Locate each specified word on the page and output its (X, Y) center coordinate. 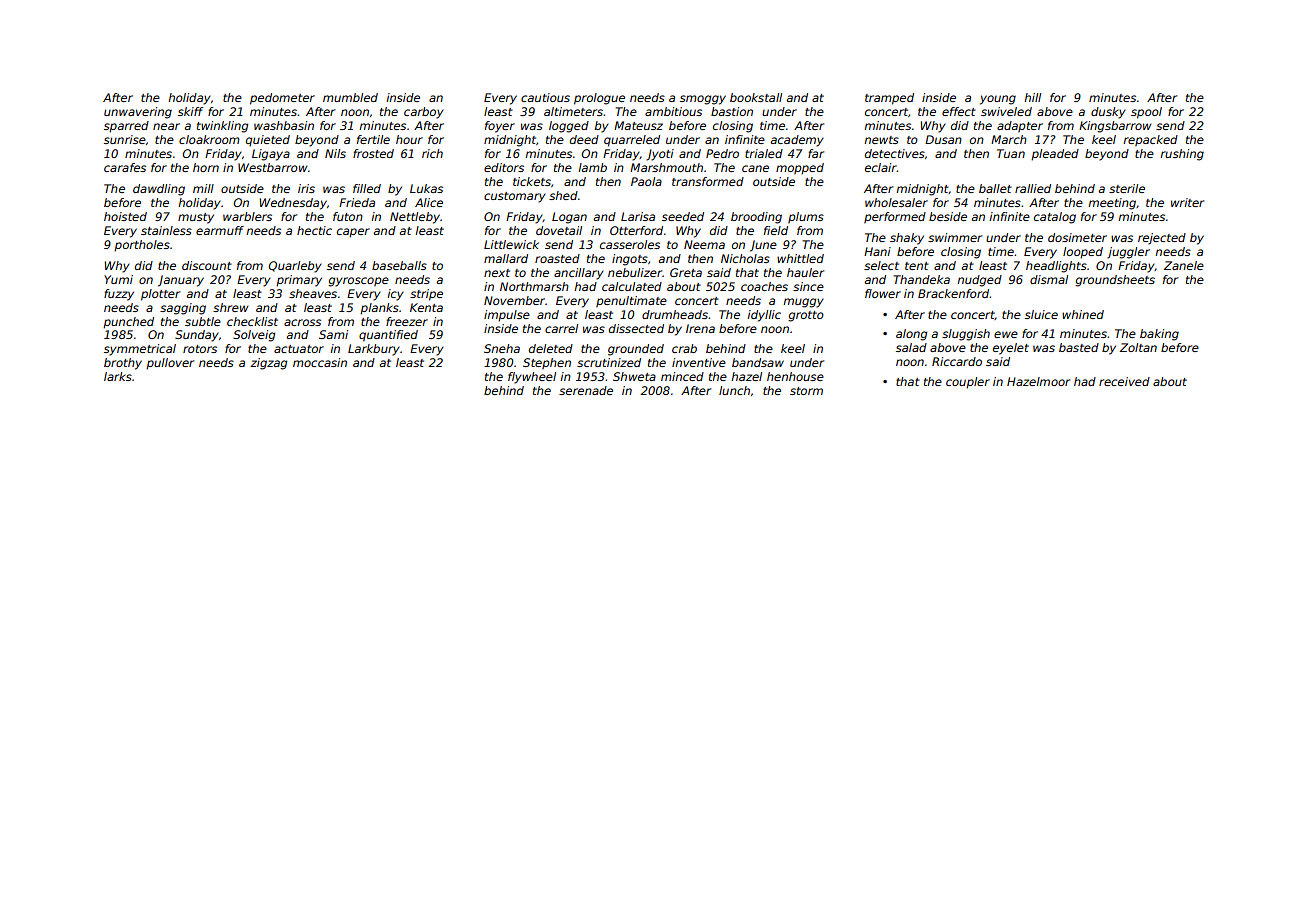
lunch (734, 390)
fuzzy (119, 295)
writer (1187, 202)
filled (367, 188)
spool (1146, 113)
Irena (700, 328)
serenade (586, 390)
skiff (190, 111)
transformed (708, 181)
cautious (545, 97)
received (1124, 381)
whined (1083, 314)
